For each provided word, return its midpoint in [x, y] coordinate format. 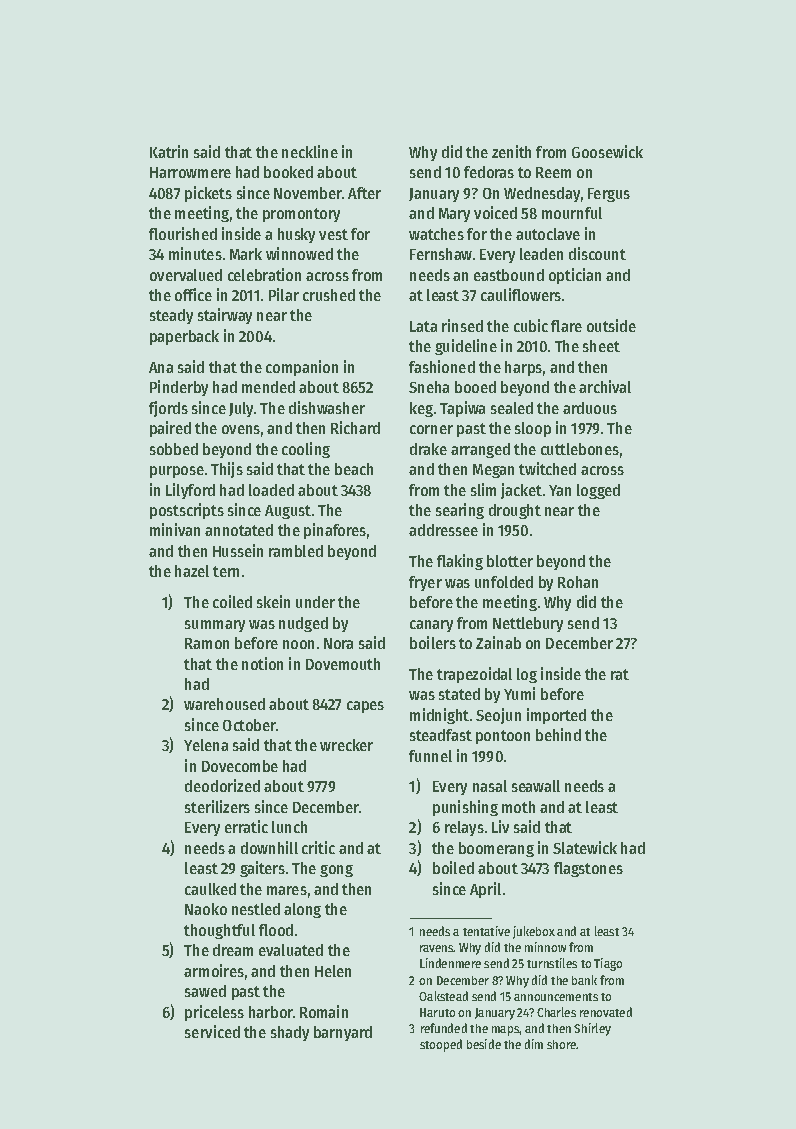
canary [431, 626]
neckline [310, 151]
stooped [441, 1045]
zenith [511, 151]
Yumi [519, 693]
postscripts [187, 511]
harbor [271, 1012]
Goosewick [607, 151]
